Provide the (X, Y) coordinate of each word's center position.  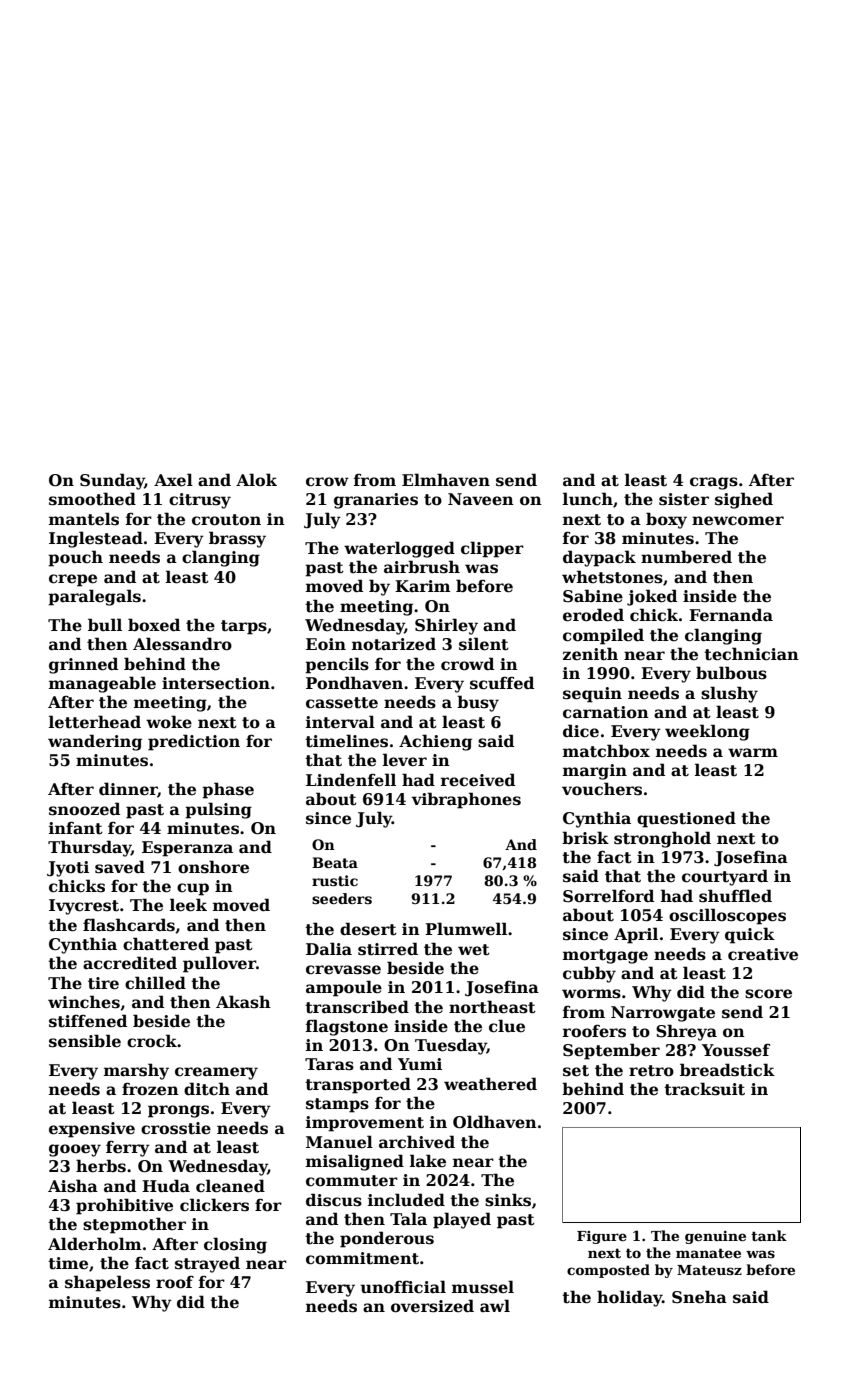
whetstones (612, 577)
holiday (629, 1298)
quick (750, 935)
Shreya (686, 1032)
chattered (166, 944)
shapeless (107, 1283)
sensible (85, 1041)
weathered (490, 1084)
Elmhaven (446, 480)
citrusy (200, 501)
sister (684, 499)
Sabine (593, 596)
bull (105, 624)
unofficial (403, 1287)
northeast (492, 1007)
